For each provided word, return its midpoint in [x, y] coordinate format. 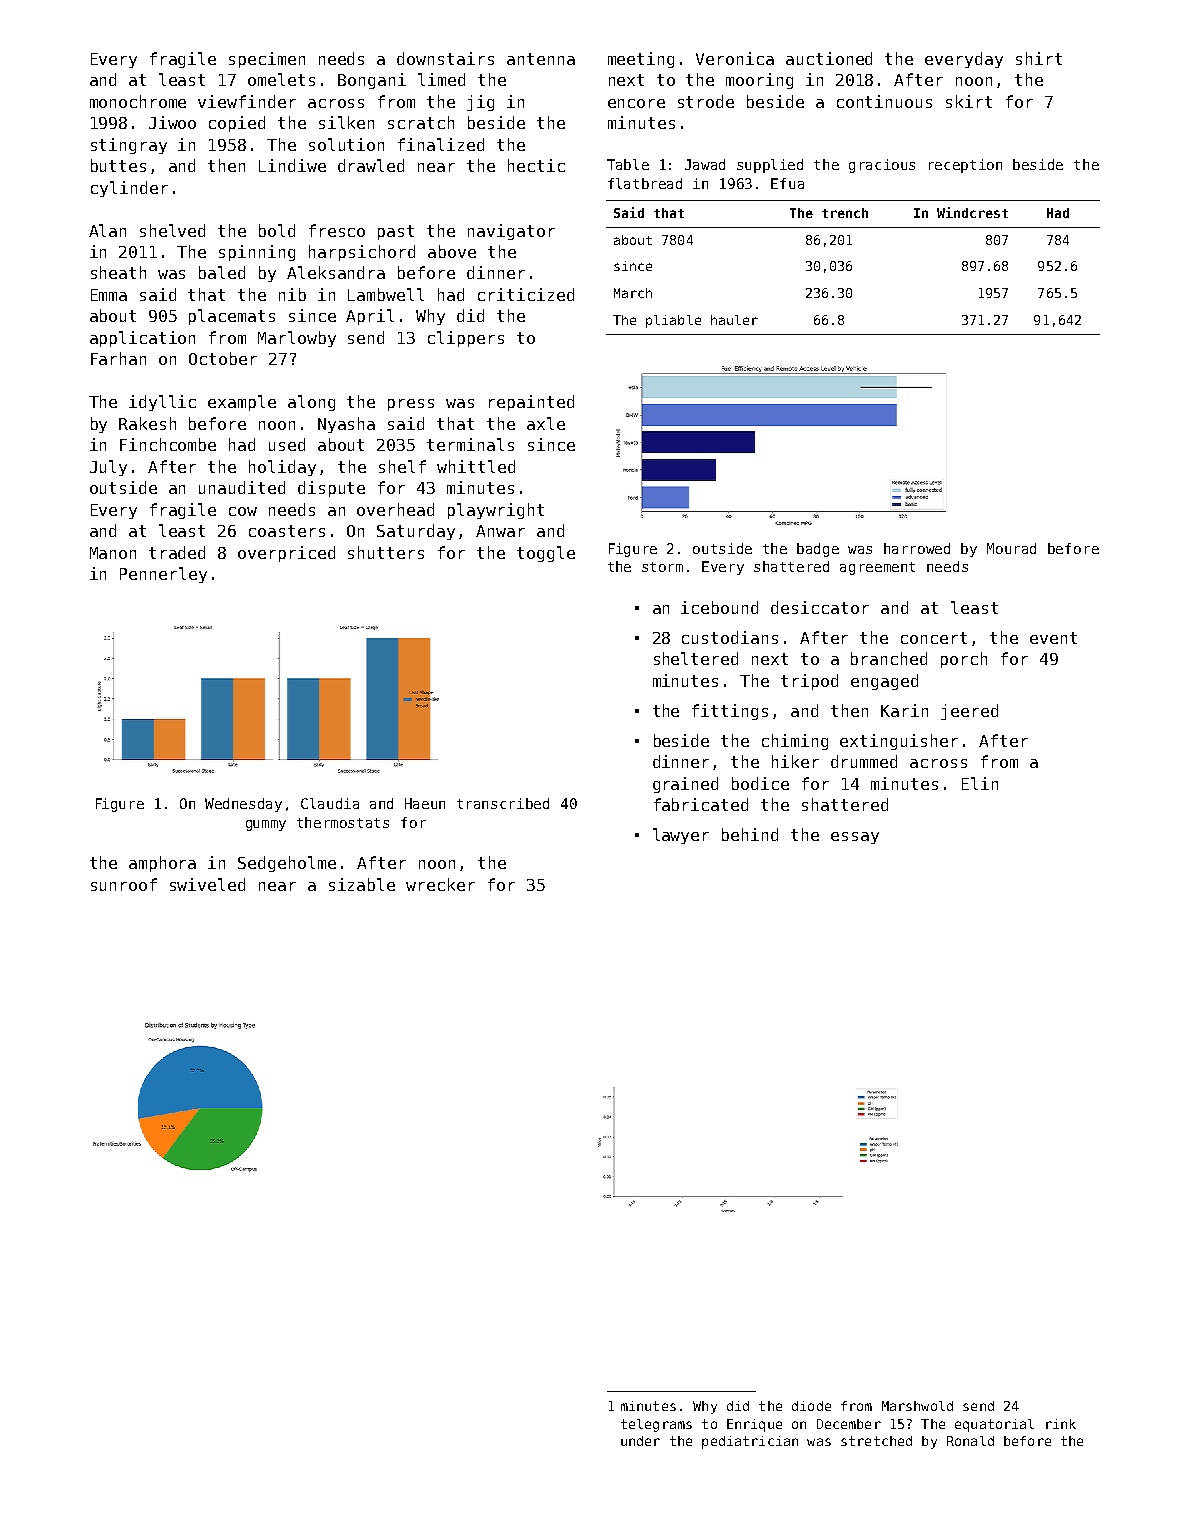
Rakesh [147, 423]
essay [855, 838]
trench [845, 213]
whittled [476, 466]
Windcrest [972, 212]
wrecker [440, 884]
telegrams [656, 1425]
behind [750, 834]
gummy [266, 825]
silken [346, 122]
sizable [362, 884]
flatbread [645, 183]
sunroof [124, 884]
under [640, 1441]
